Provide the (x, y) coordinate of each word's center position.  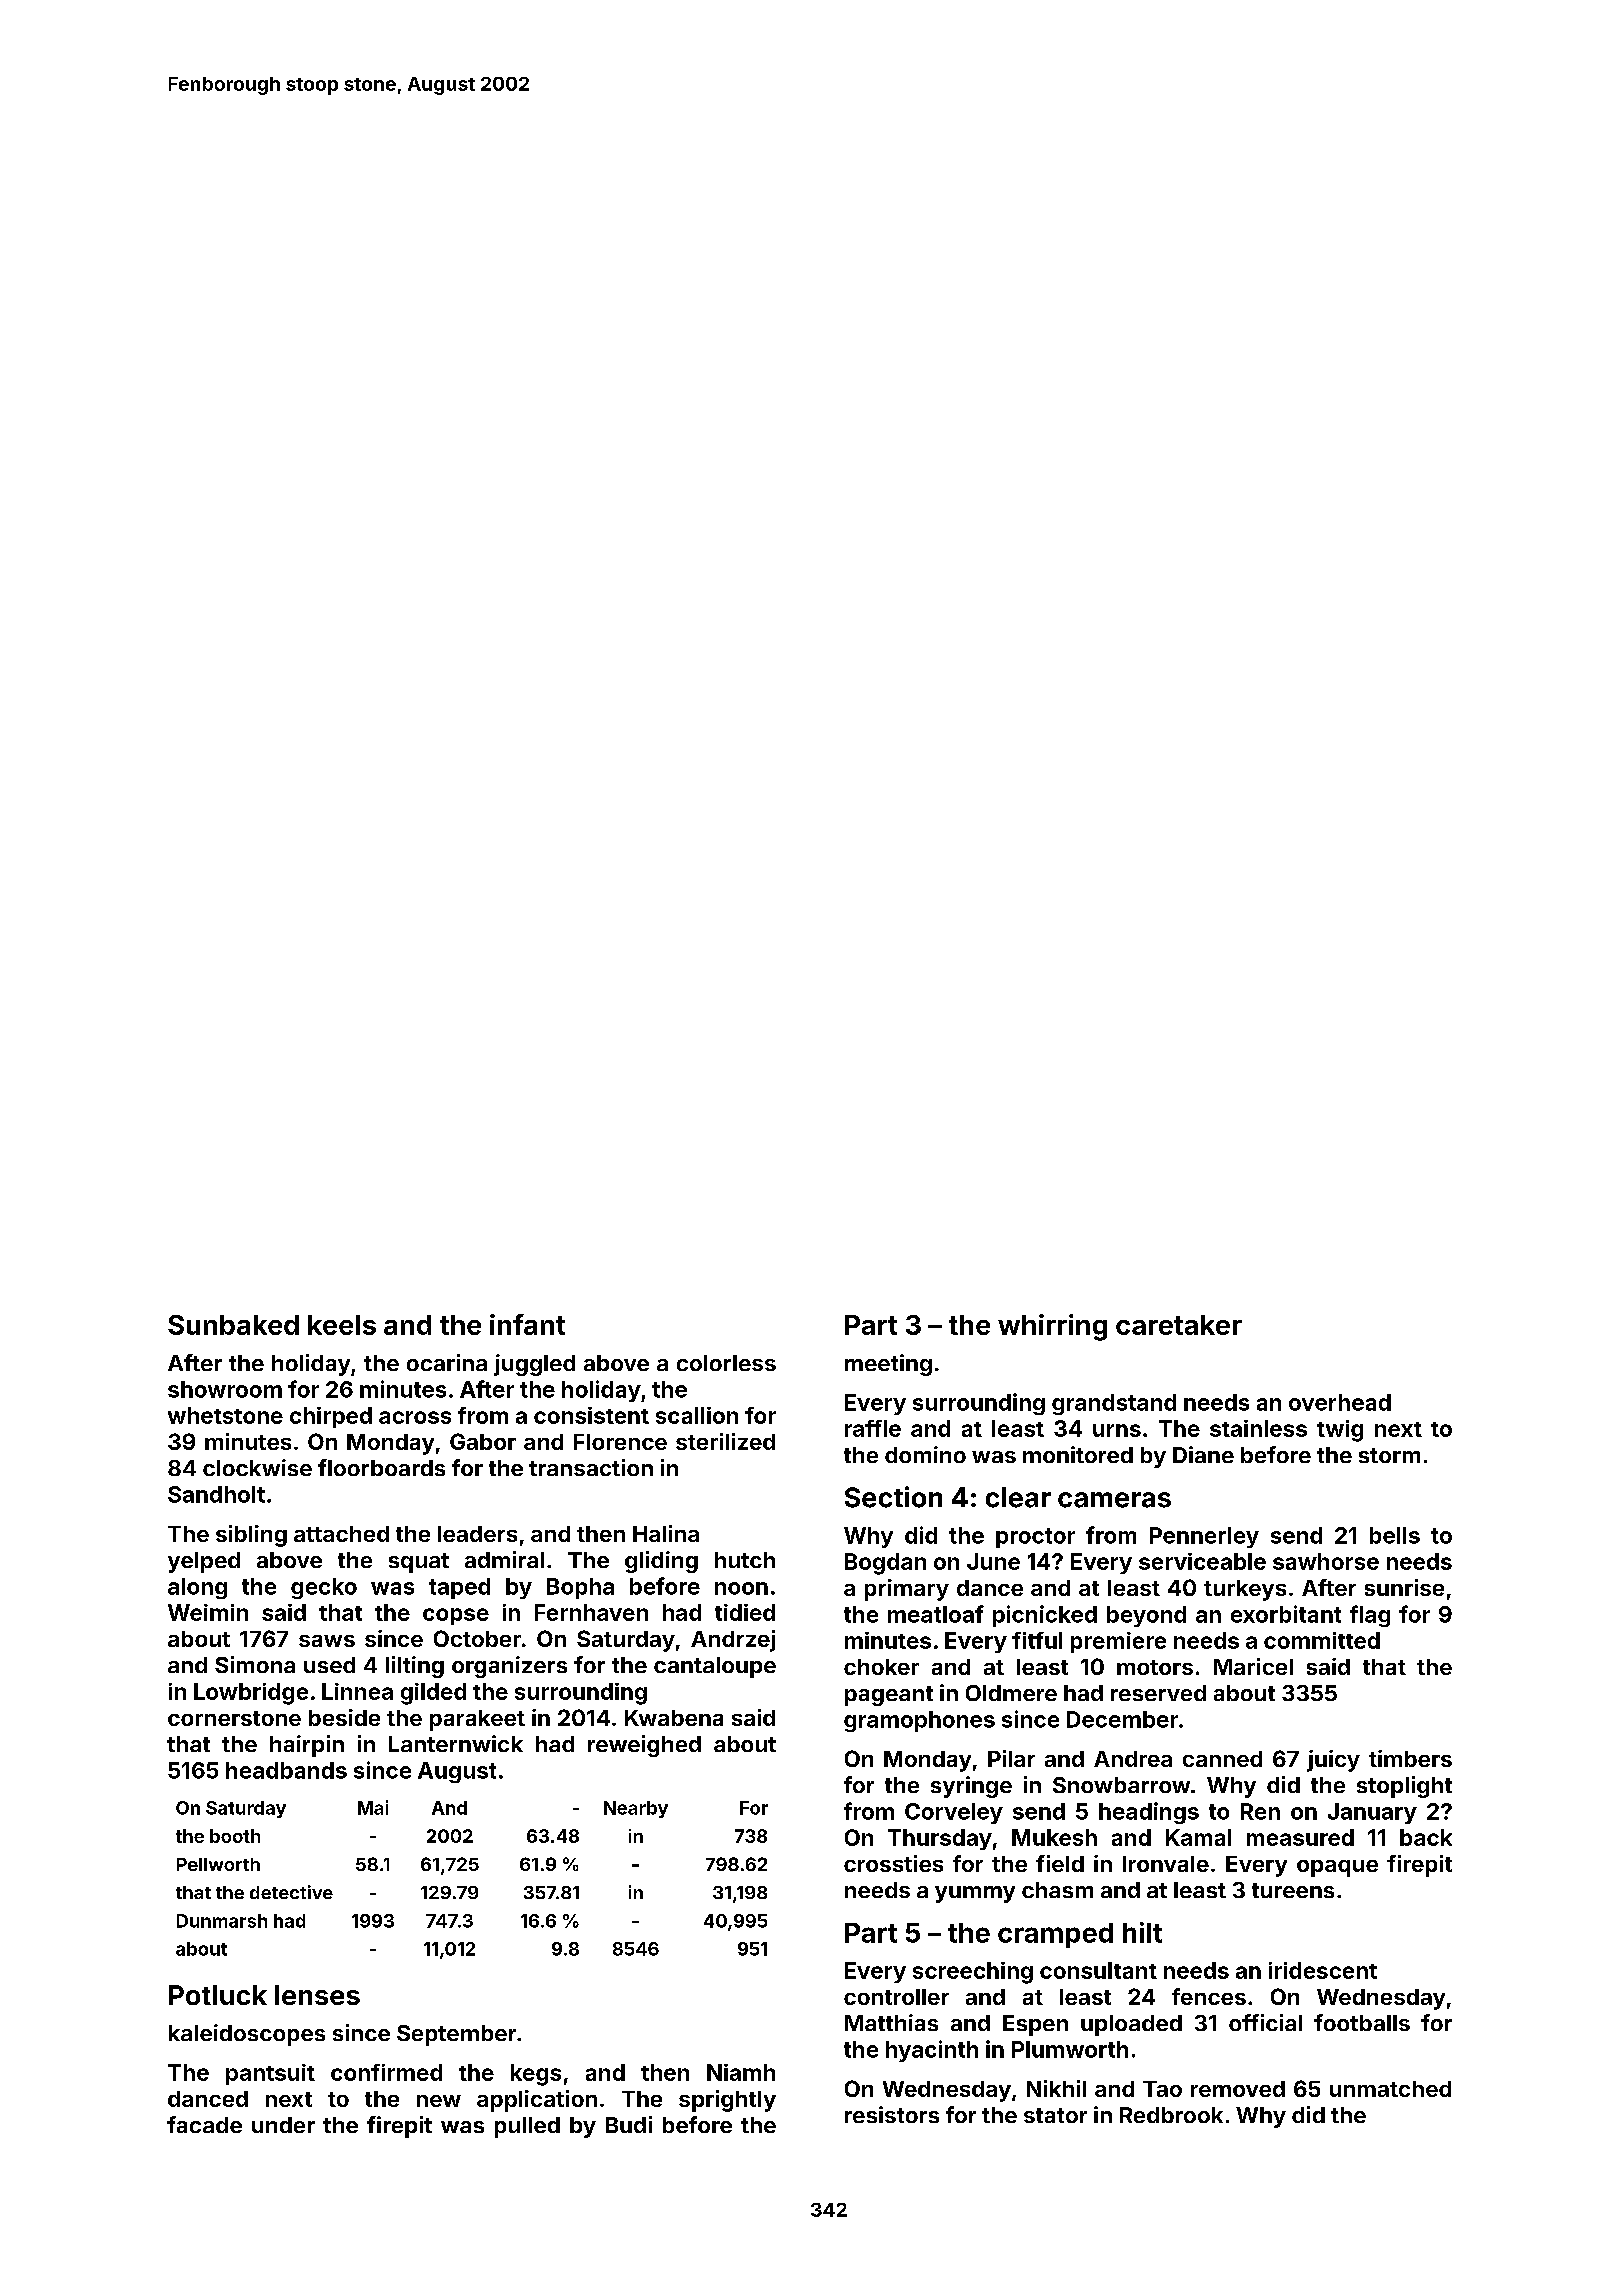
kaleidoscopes (247, 2035)
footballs (1362, 2022)
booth (235, 1836)
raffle (873, 1428)
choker (881, 1667)
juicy (1333, 1761)
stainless (1258, 1428)
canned (1222, 1759)
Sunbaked (233, 1325)
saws (327, 1641)
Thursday (940, 1839)
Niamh (741, 2072)
